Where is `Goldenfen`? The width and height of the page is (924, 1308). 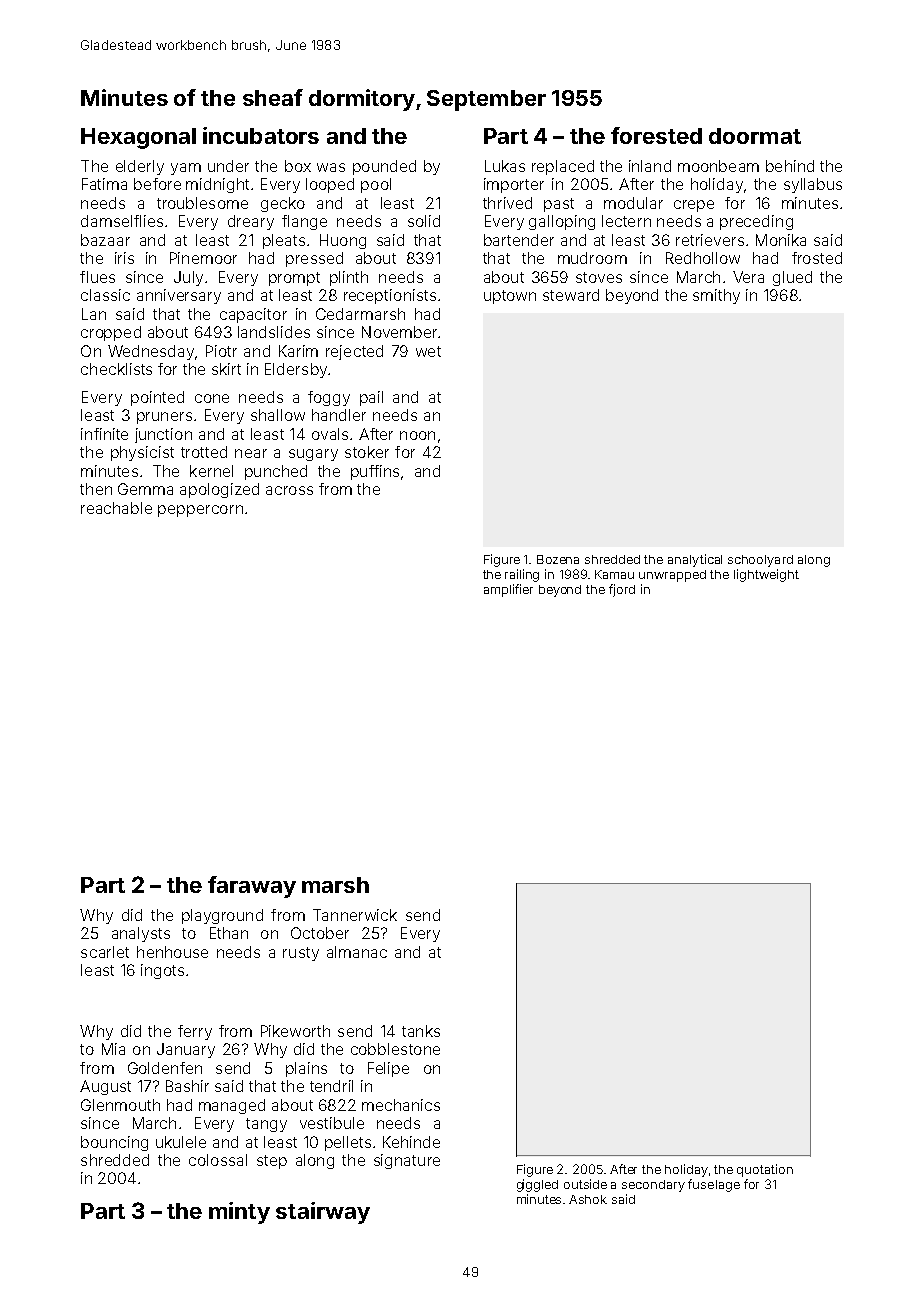
Goldenfen is located at coordinates (165, 1068).
